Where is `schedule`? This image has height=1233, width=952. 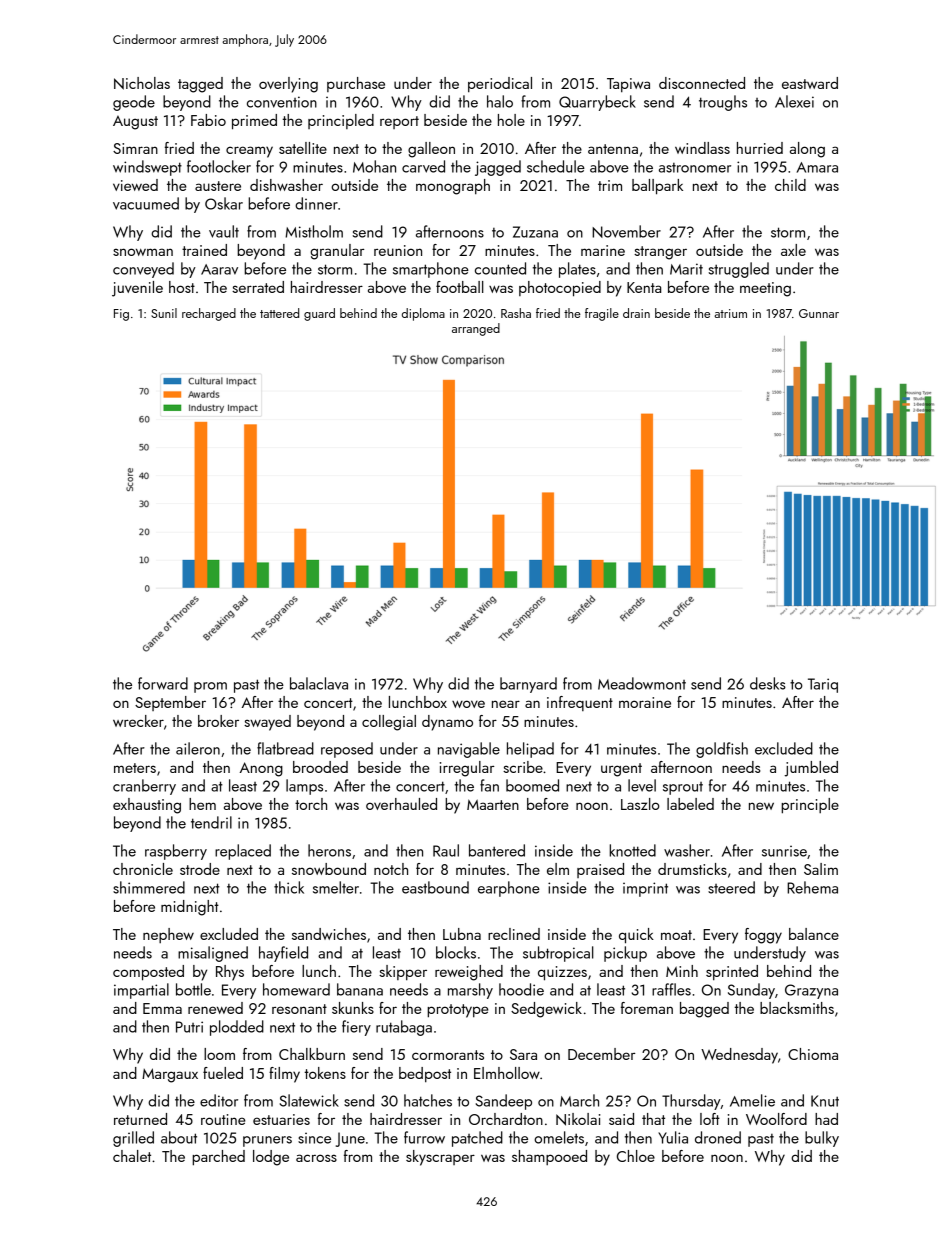 schedule is located at coordinates (556, 166).
